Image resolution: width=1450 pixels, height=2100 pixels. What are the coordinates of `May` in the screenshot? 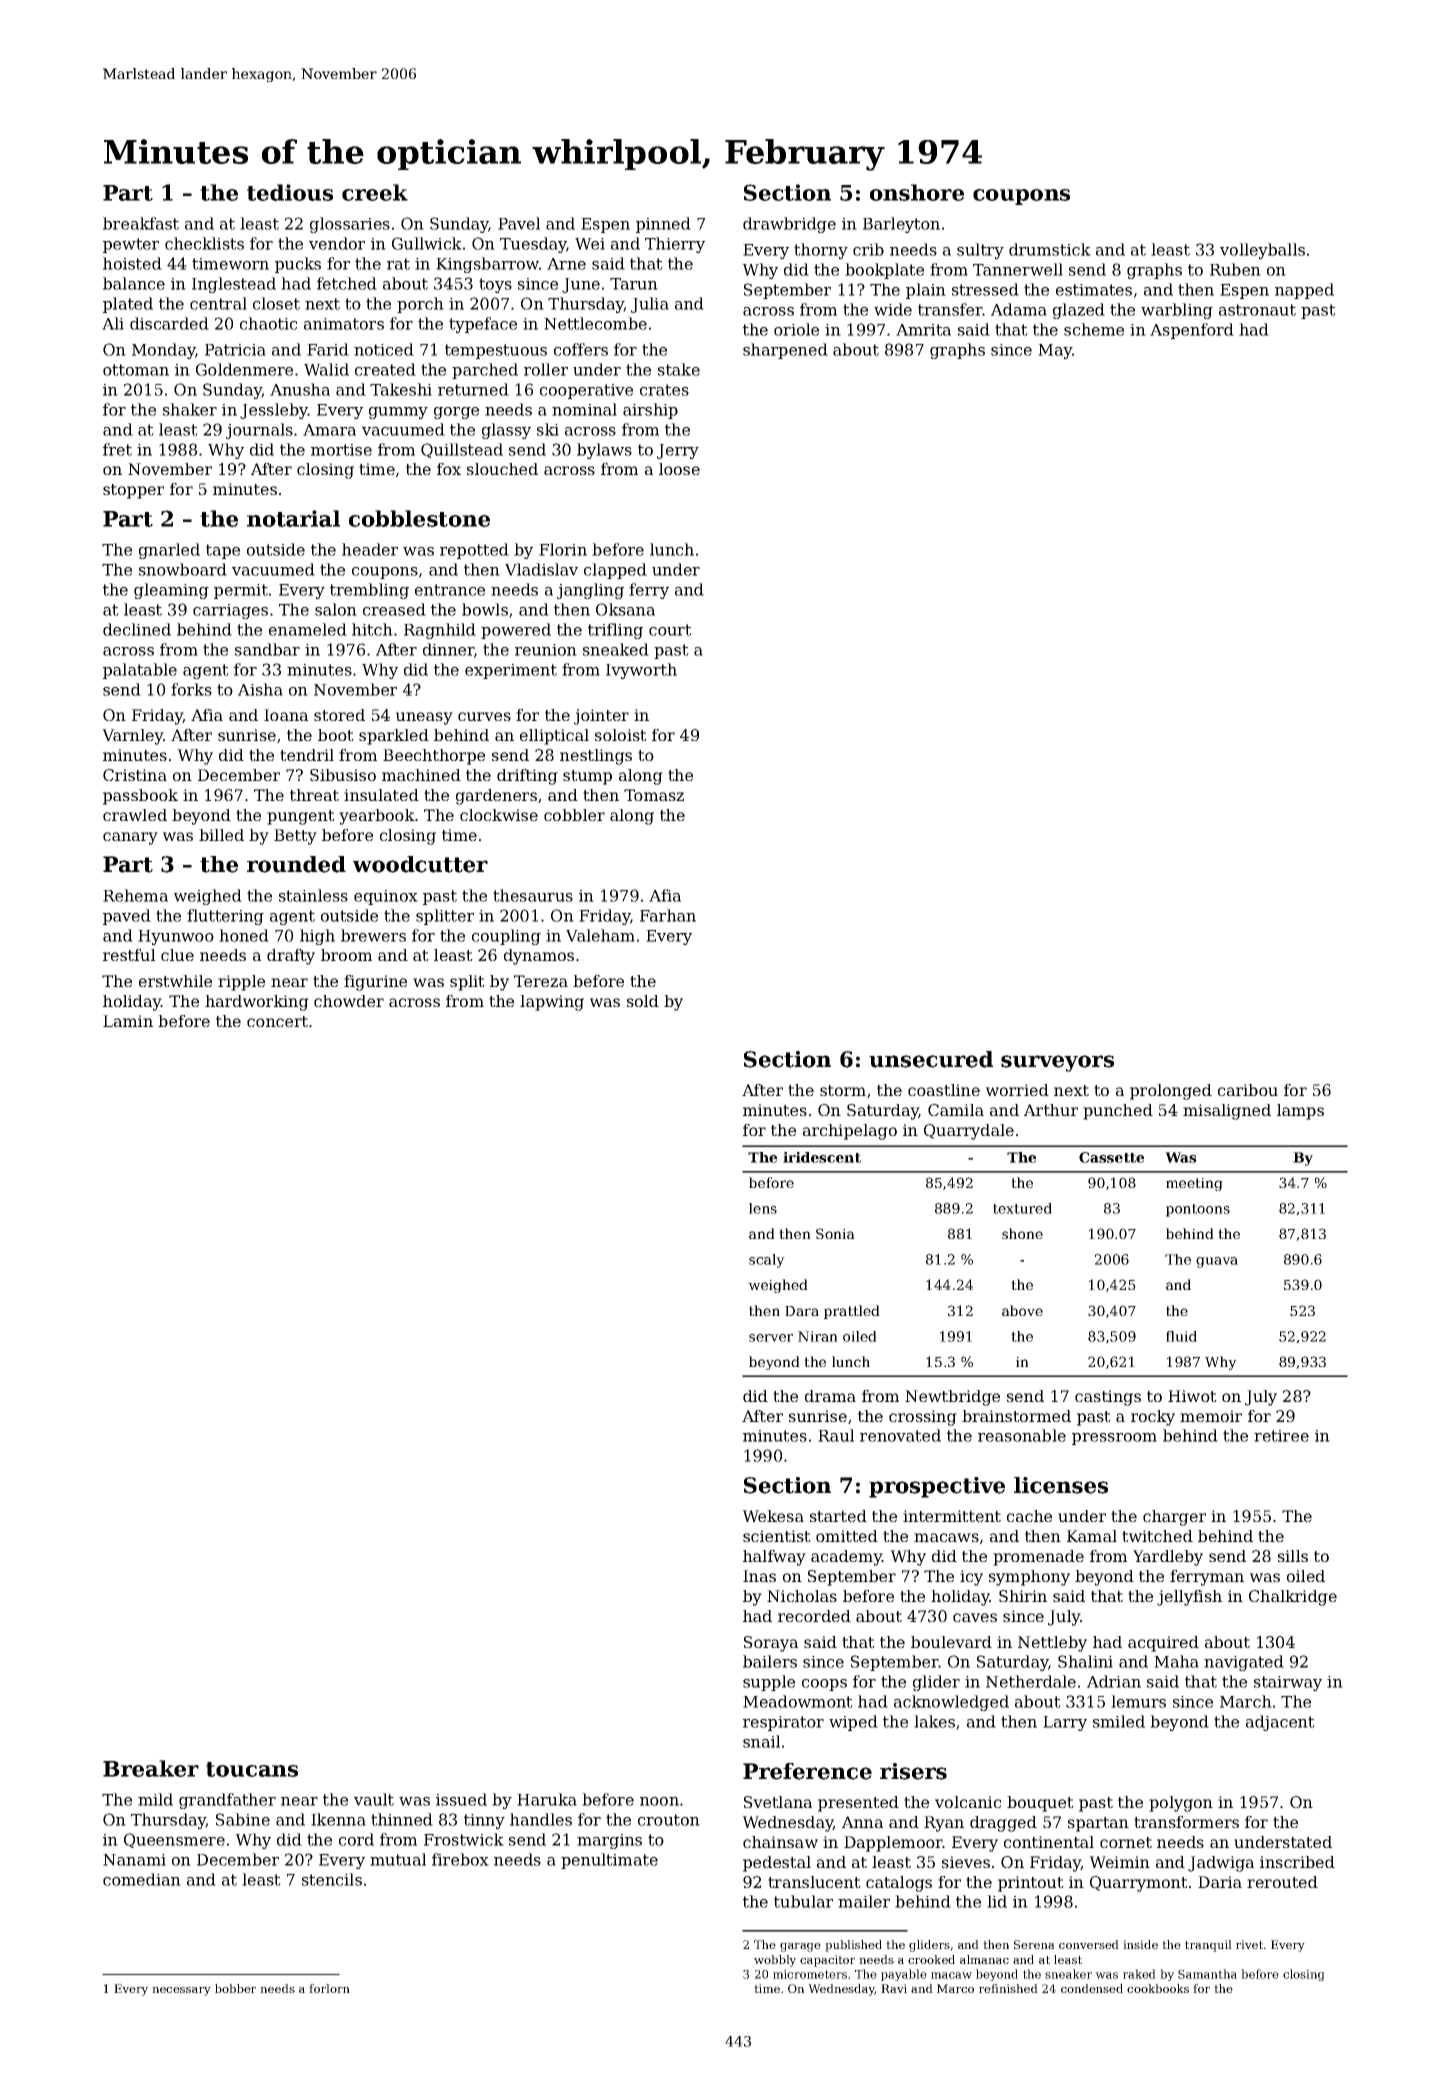 It's located at (1055, 351).
